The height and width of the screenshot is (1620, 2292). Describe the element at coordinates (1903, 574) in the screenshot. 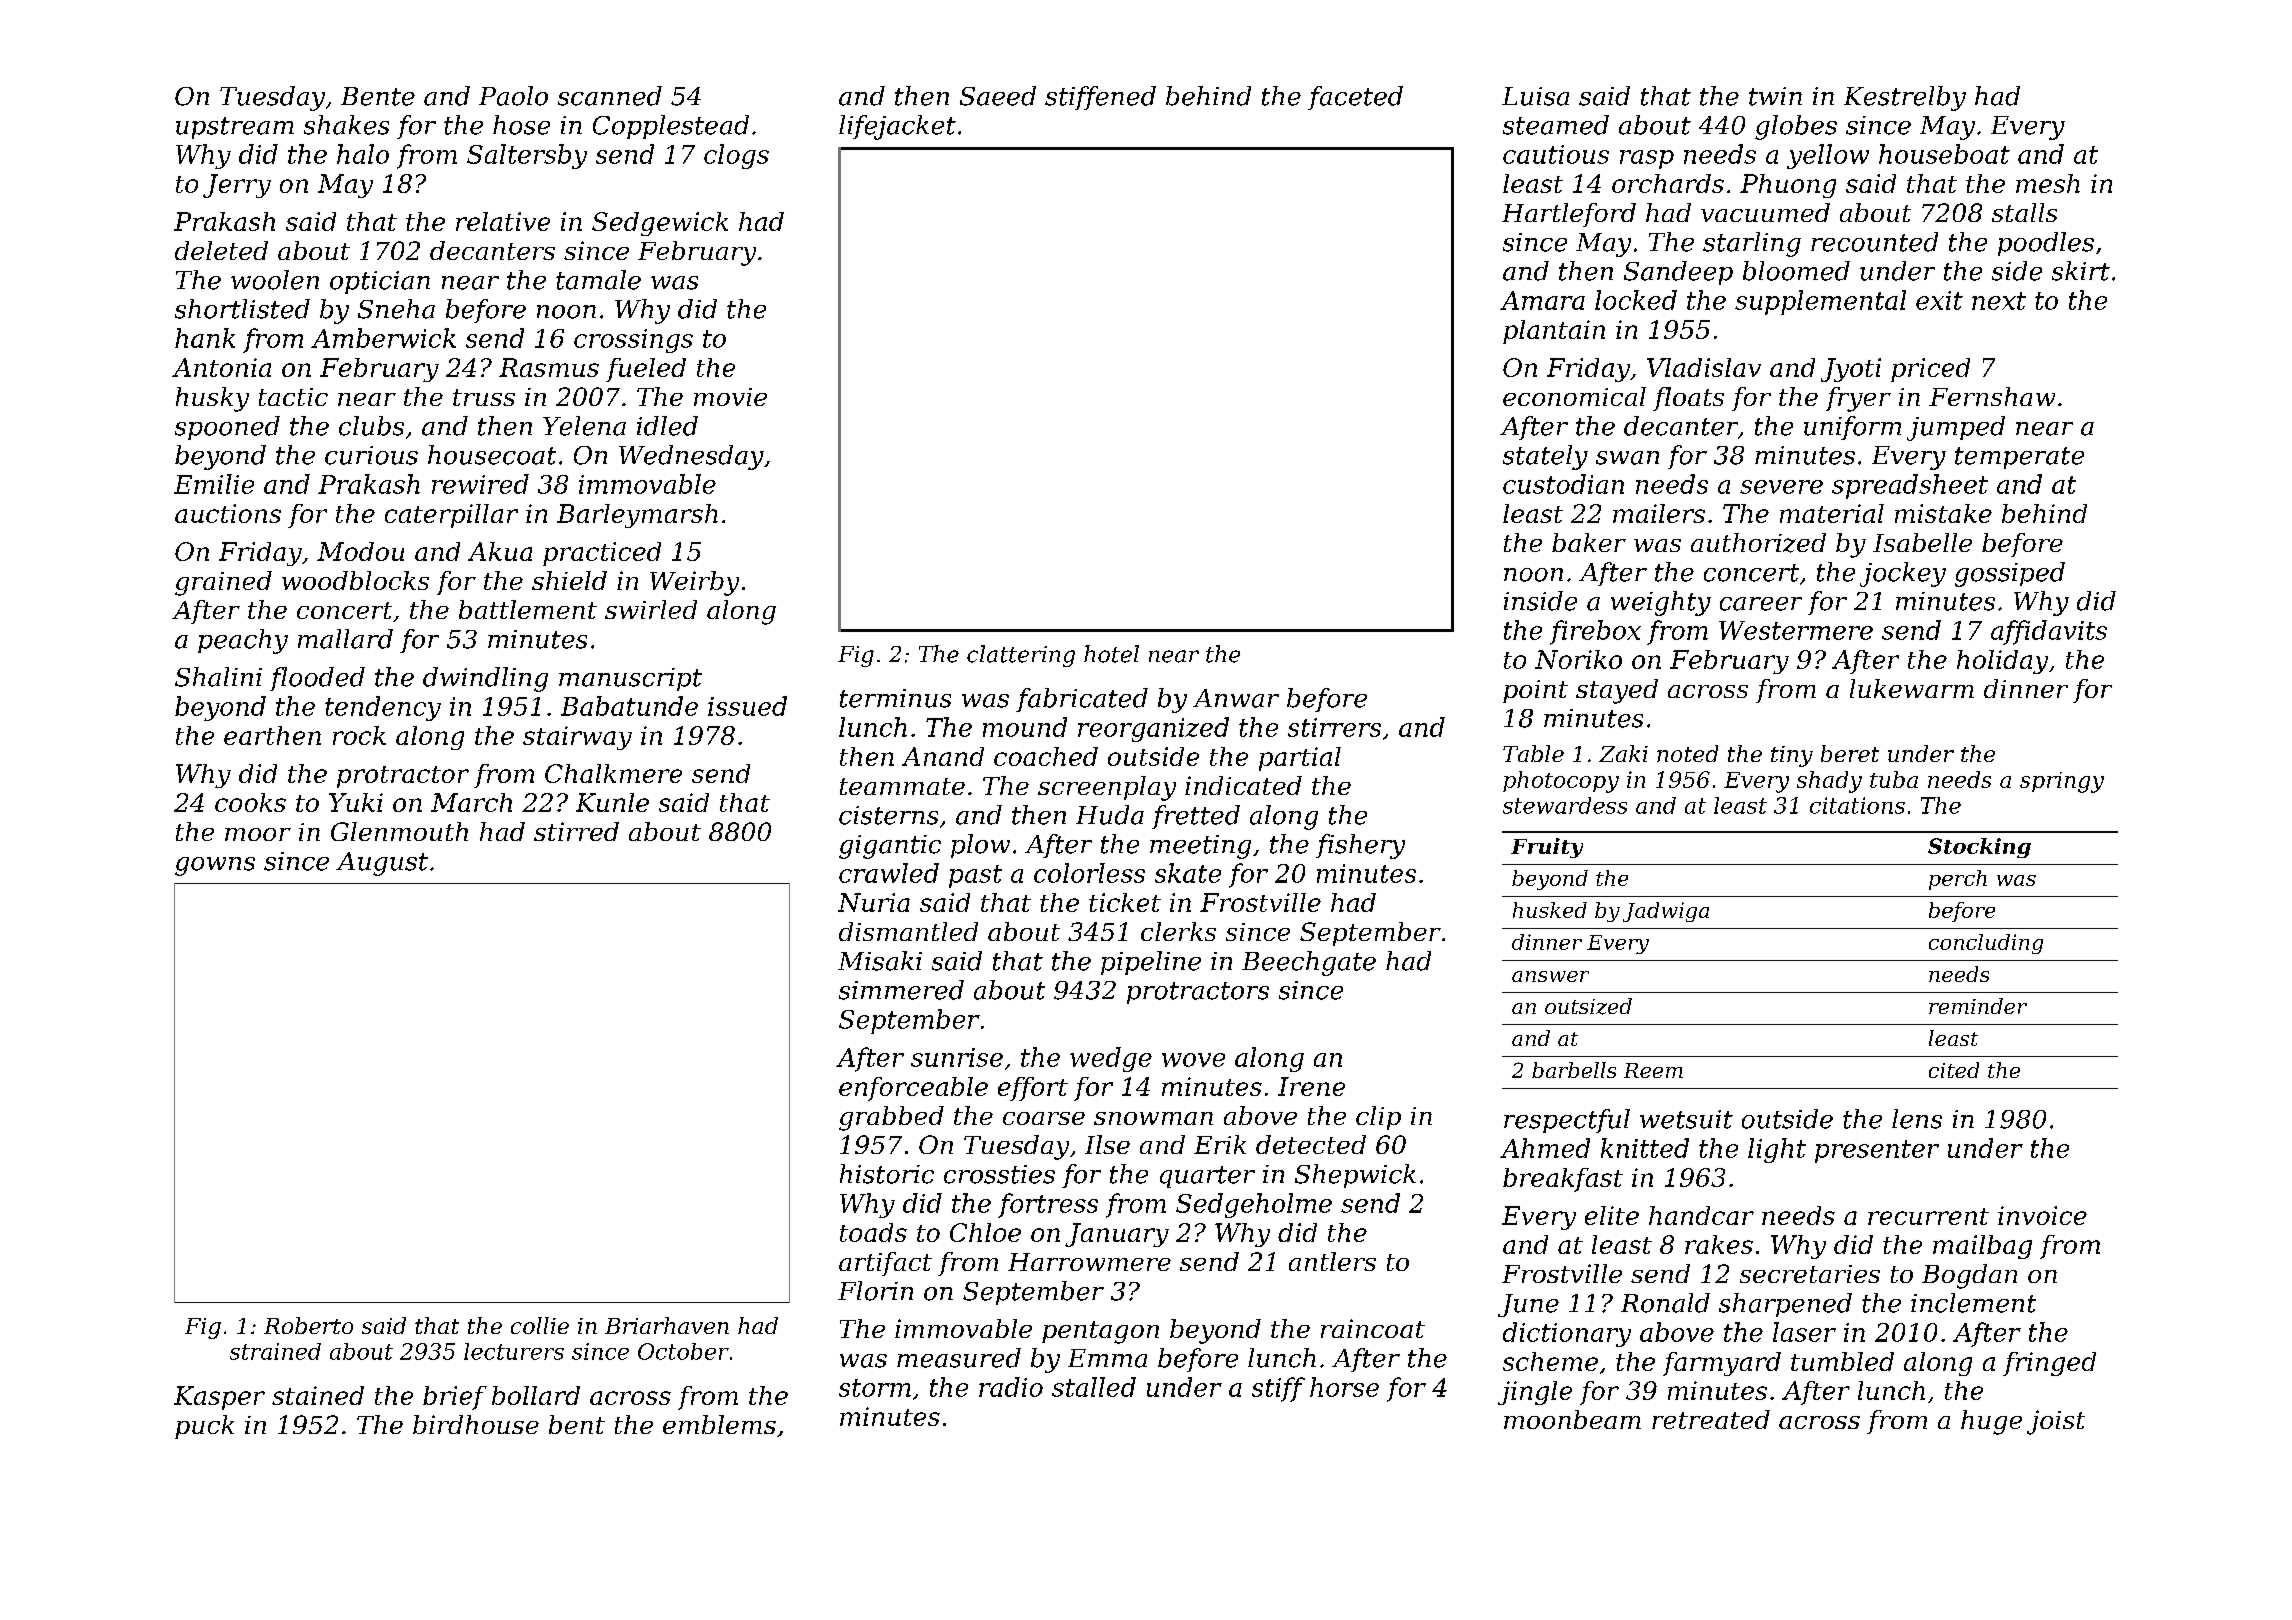

I see `jockey` at that location.
